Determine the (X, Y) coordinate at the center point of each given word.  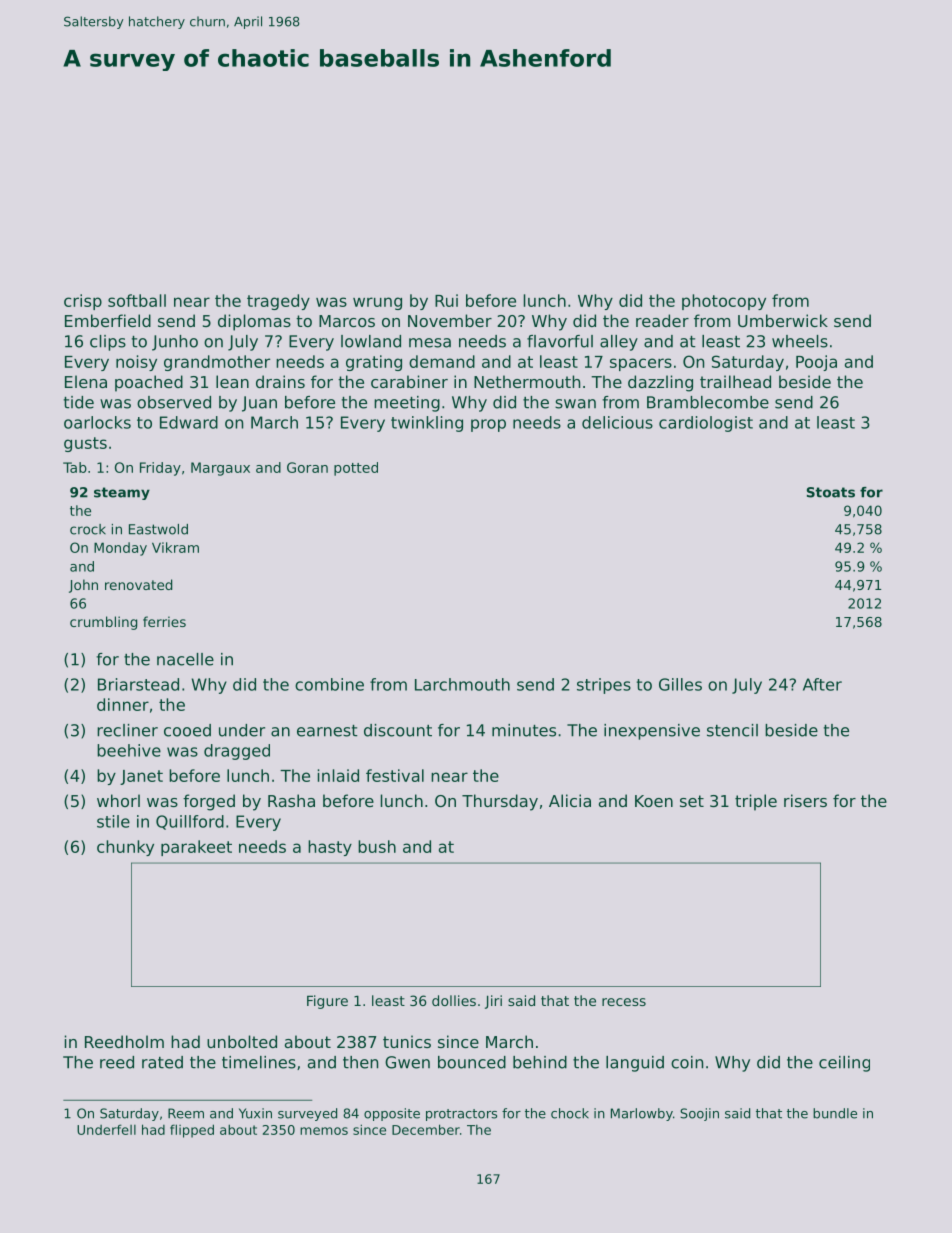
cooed (187, 730)
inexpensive (652, 732)
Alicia (570, 800)
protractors (461, 1115)
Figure (327, 1002)
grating (374, 363)
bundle (835, 1113)
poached (149, 383)
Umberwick (783, 320)
